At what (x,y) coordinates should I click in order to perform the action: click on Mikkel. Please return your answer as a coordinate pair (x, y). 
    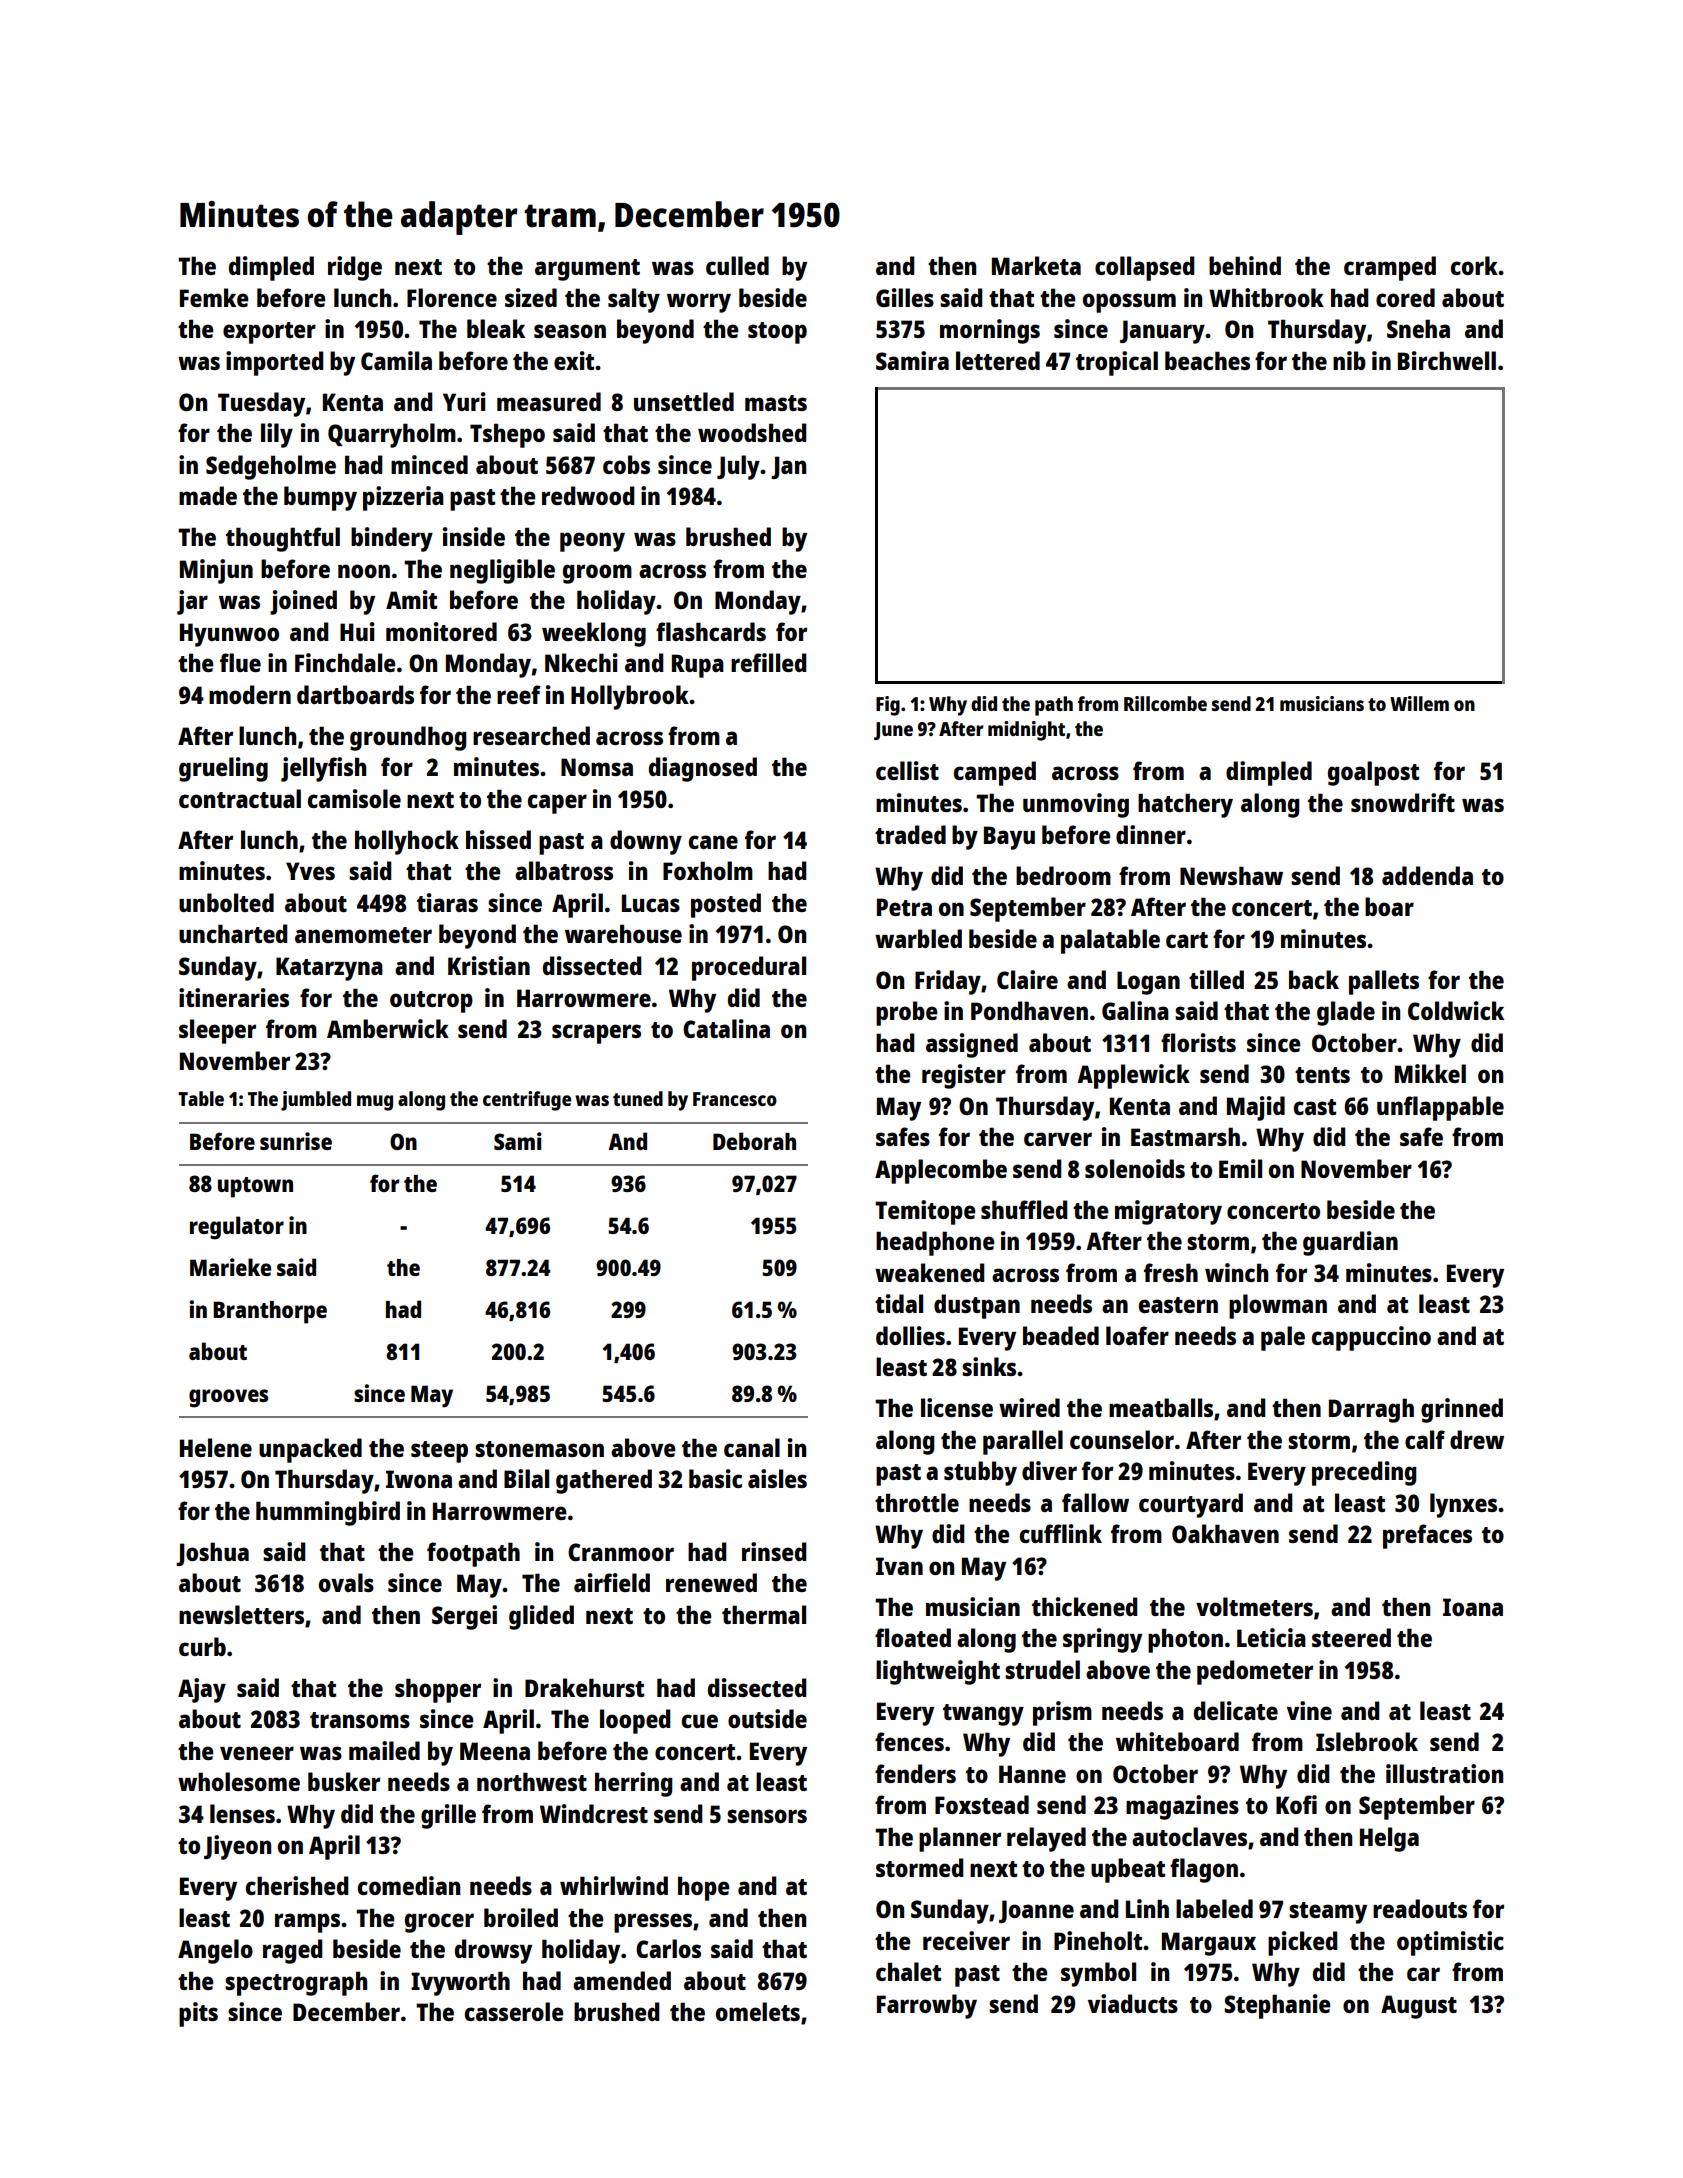
    Looking at the image, I should click on (1430, 1073).
